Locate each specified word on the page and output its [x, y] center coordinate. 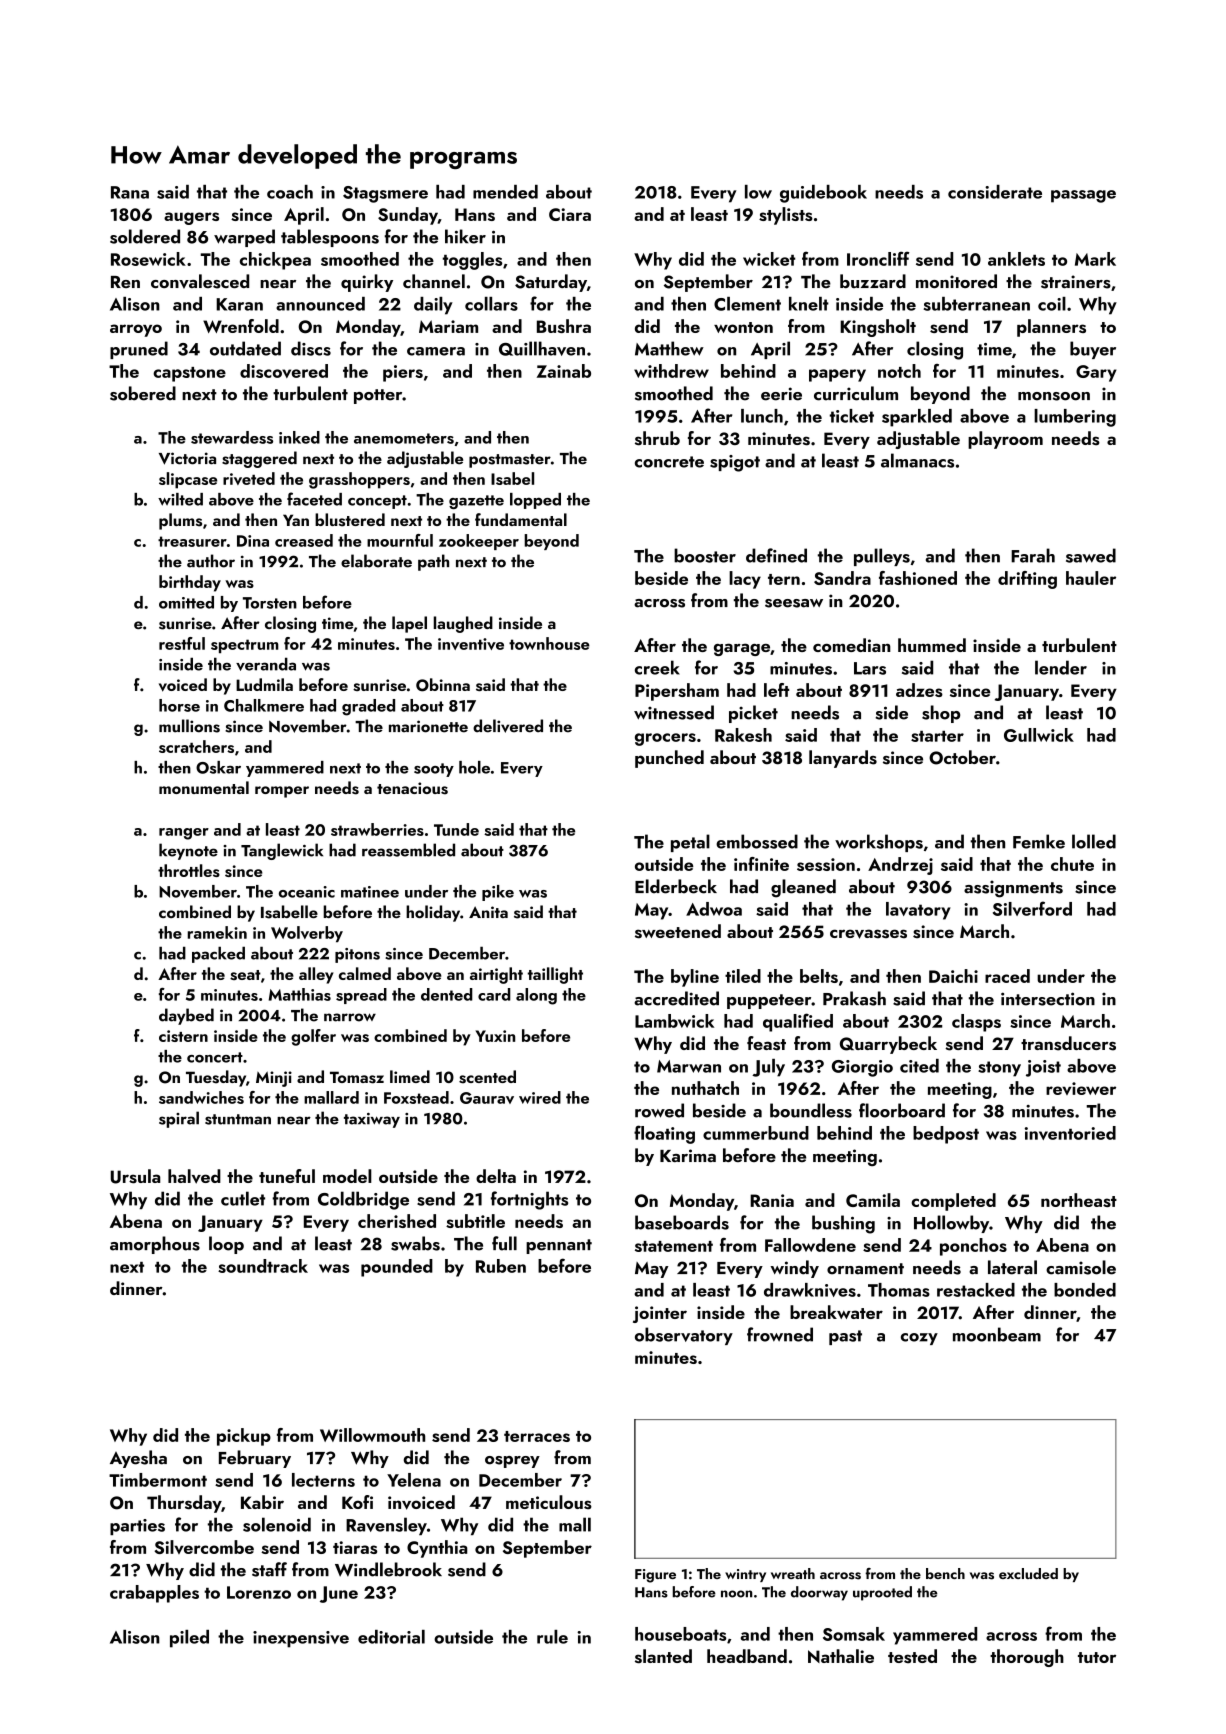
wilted [180, 499]
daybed [186, 1016]
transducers [1068, 1043]
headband [747, 1656]
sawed [1091, 555]
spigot [735, 463]
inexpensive [301, 1639]
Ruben [501, 1266]
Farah [1033, 555]
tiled [743, 976]
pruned [139, 350]
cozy [919, 1339]
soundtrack [263, 1266]
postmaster [510, 461]
